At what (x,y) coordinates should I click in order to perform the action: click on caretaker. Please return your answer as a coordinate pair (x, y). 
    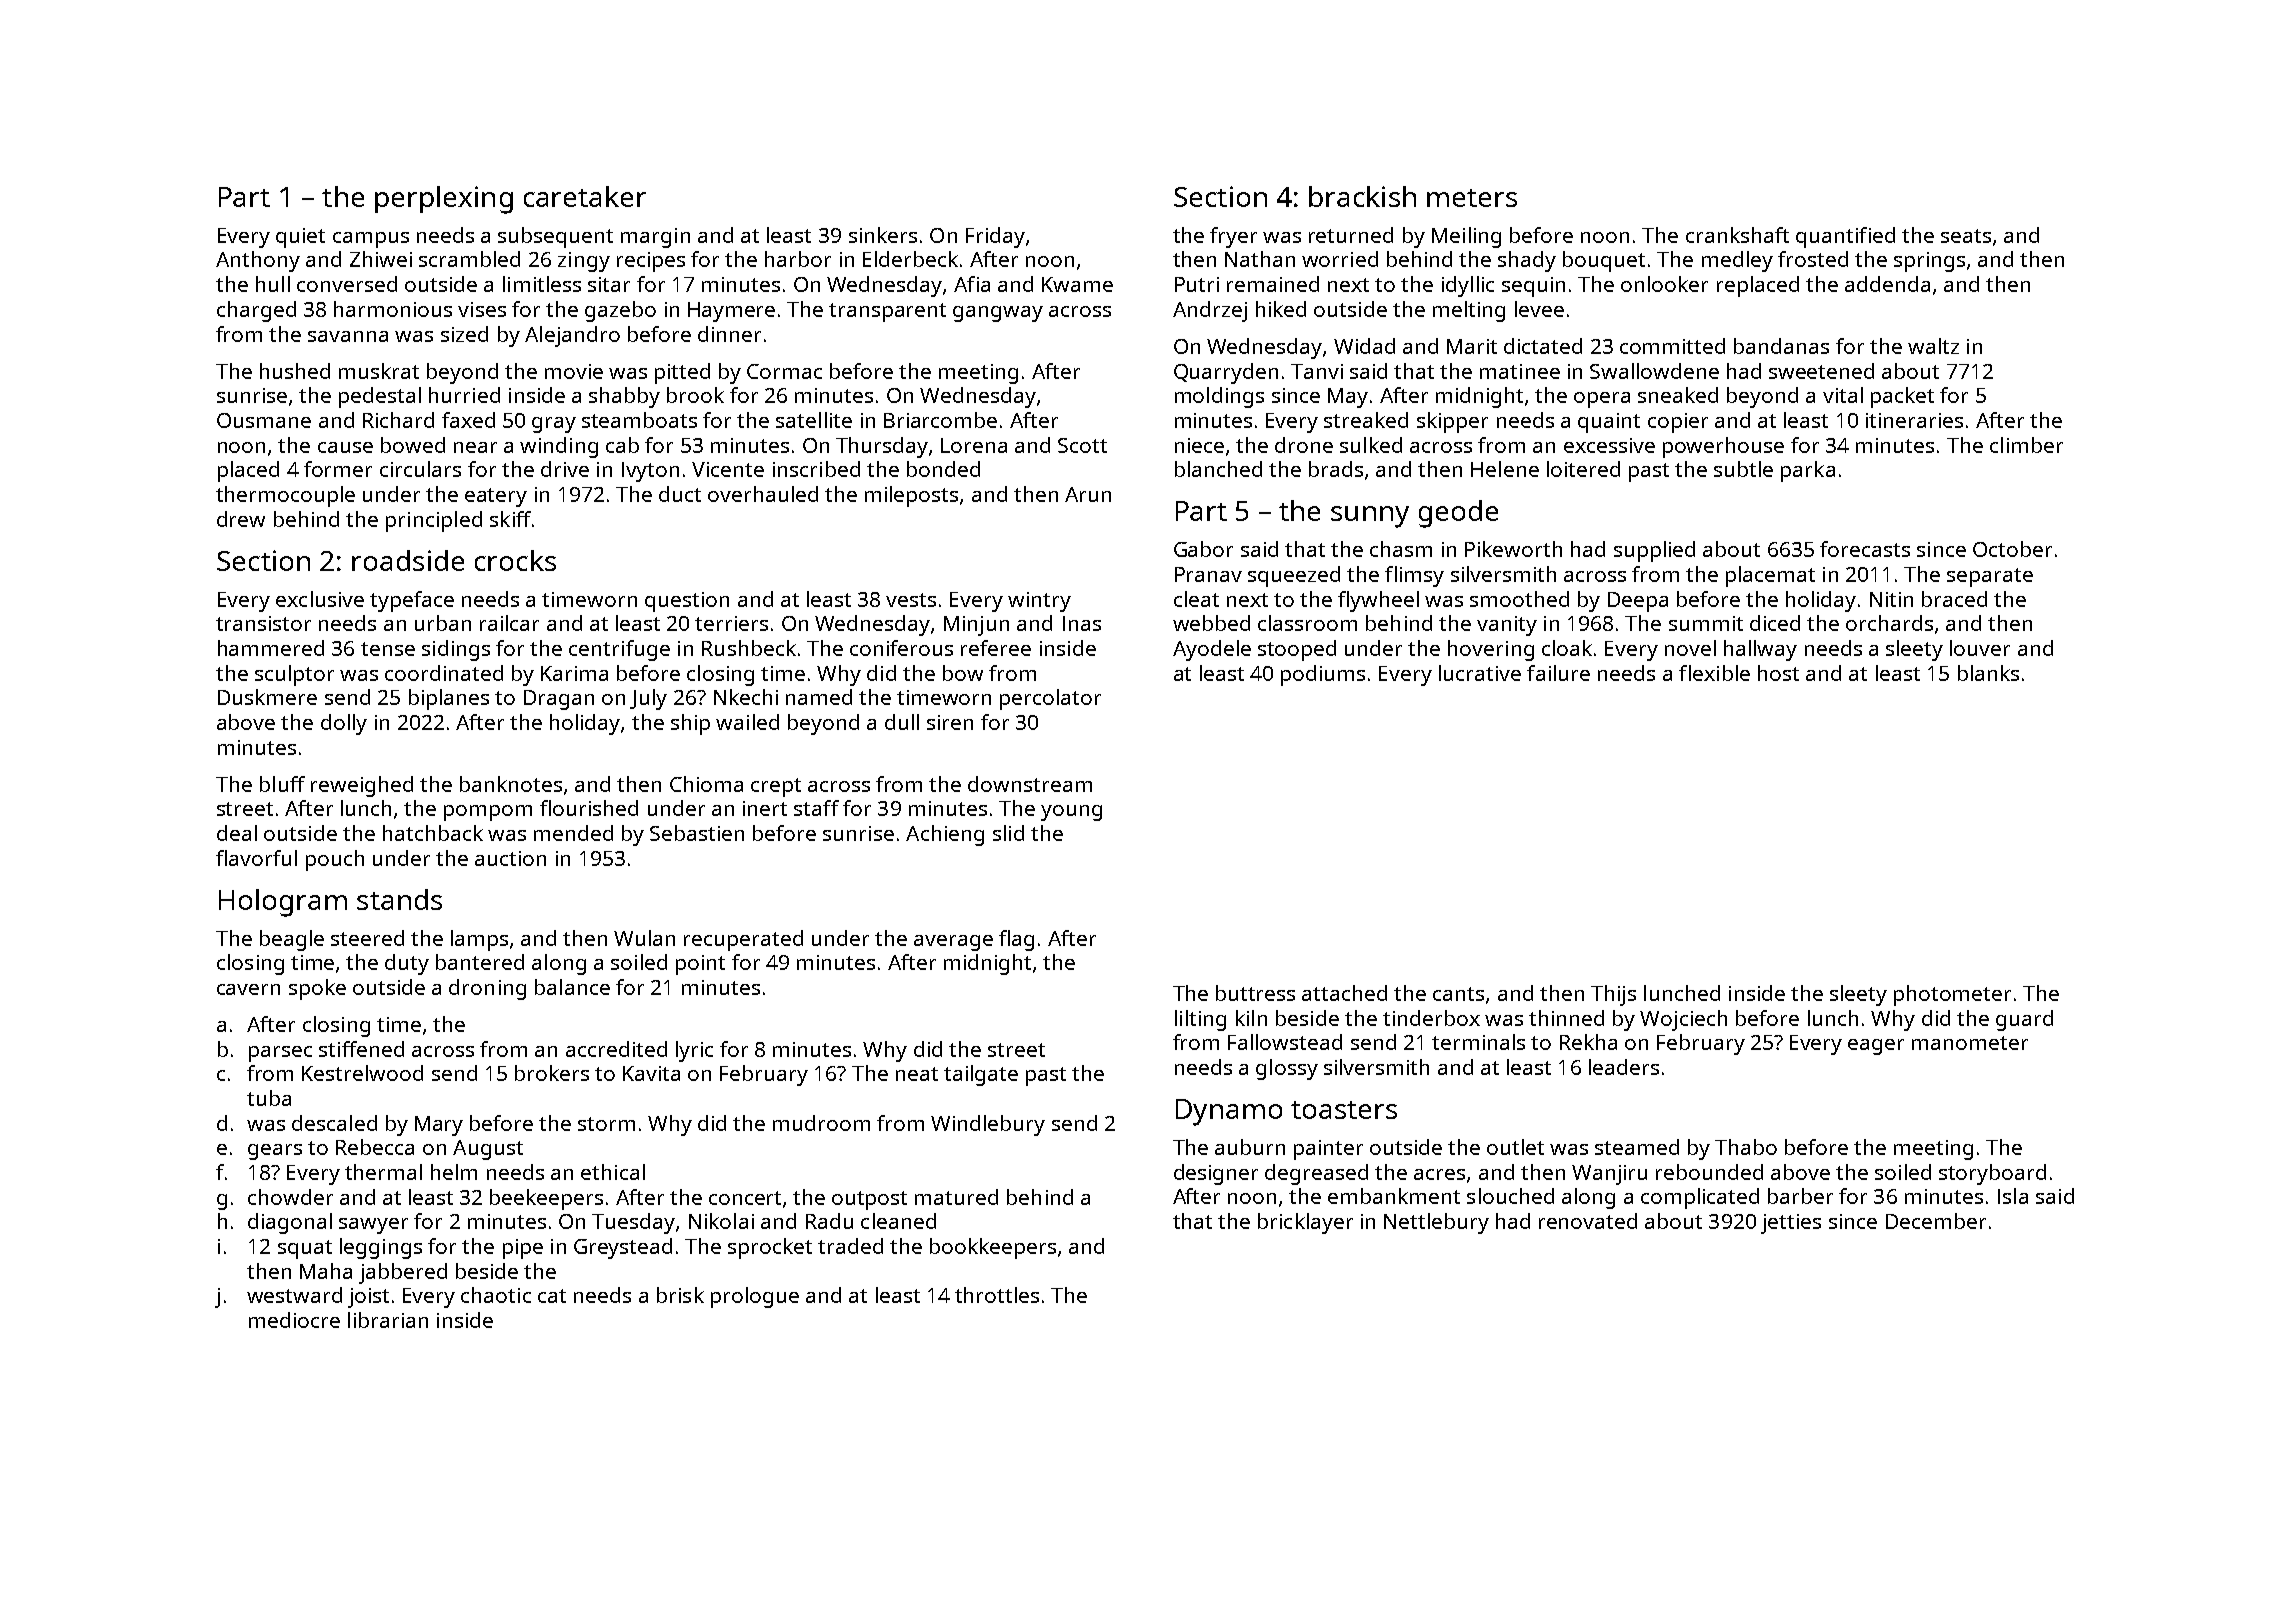
    Looking at the image, I should click on (585, 196).
